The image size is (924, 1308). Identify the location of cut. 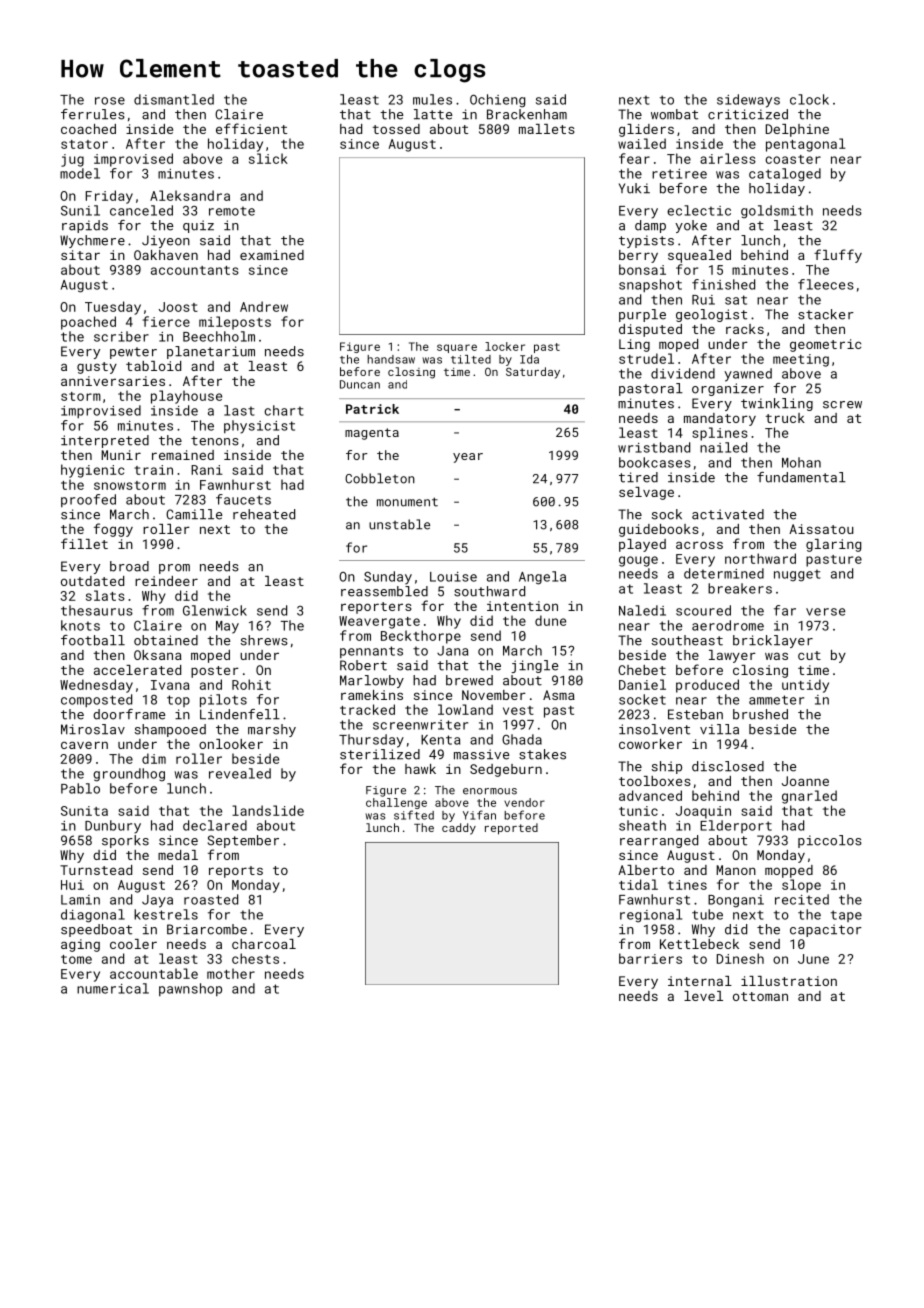
(809, 655).
